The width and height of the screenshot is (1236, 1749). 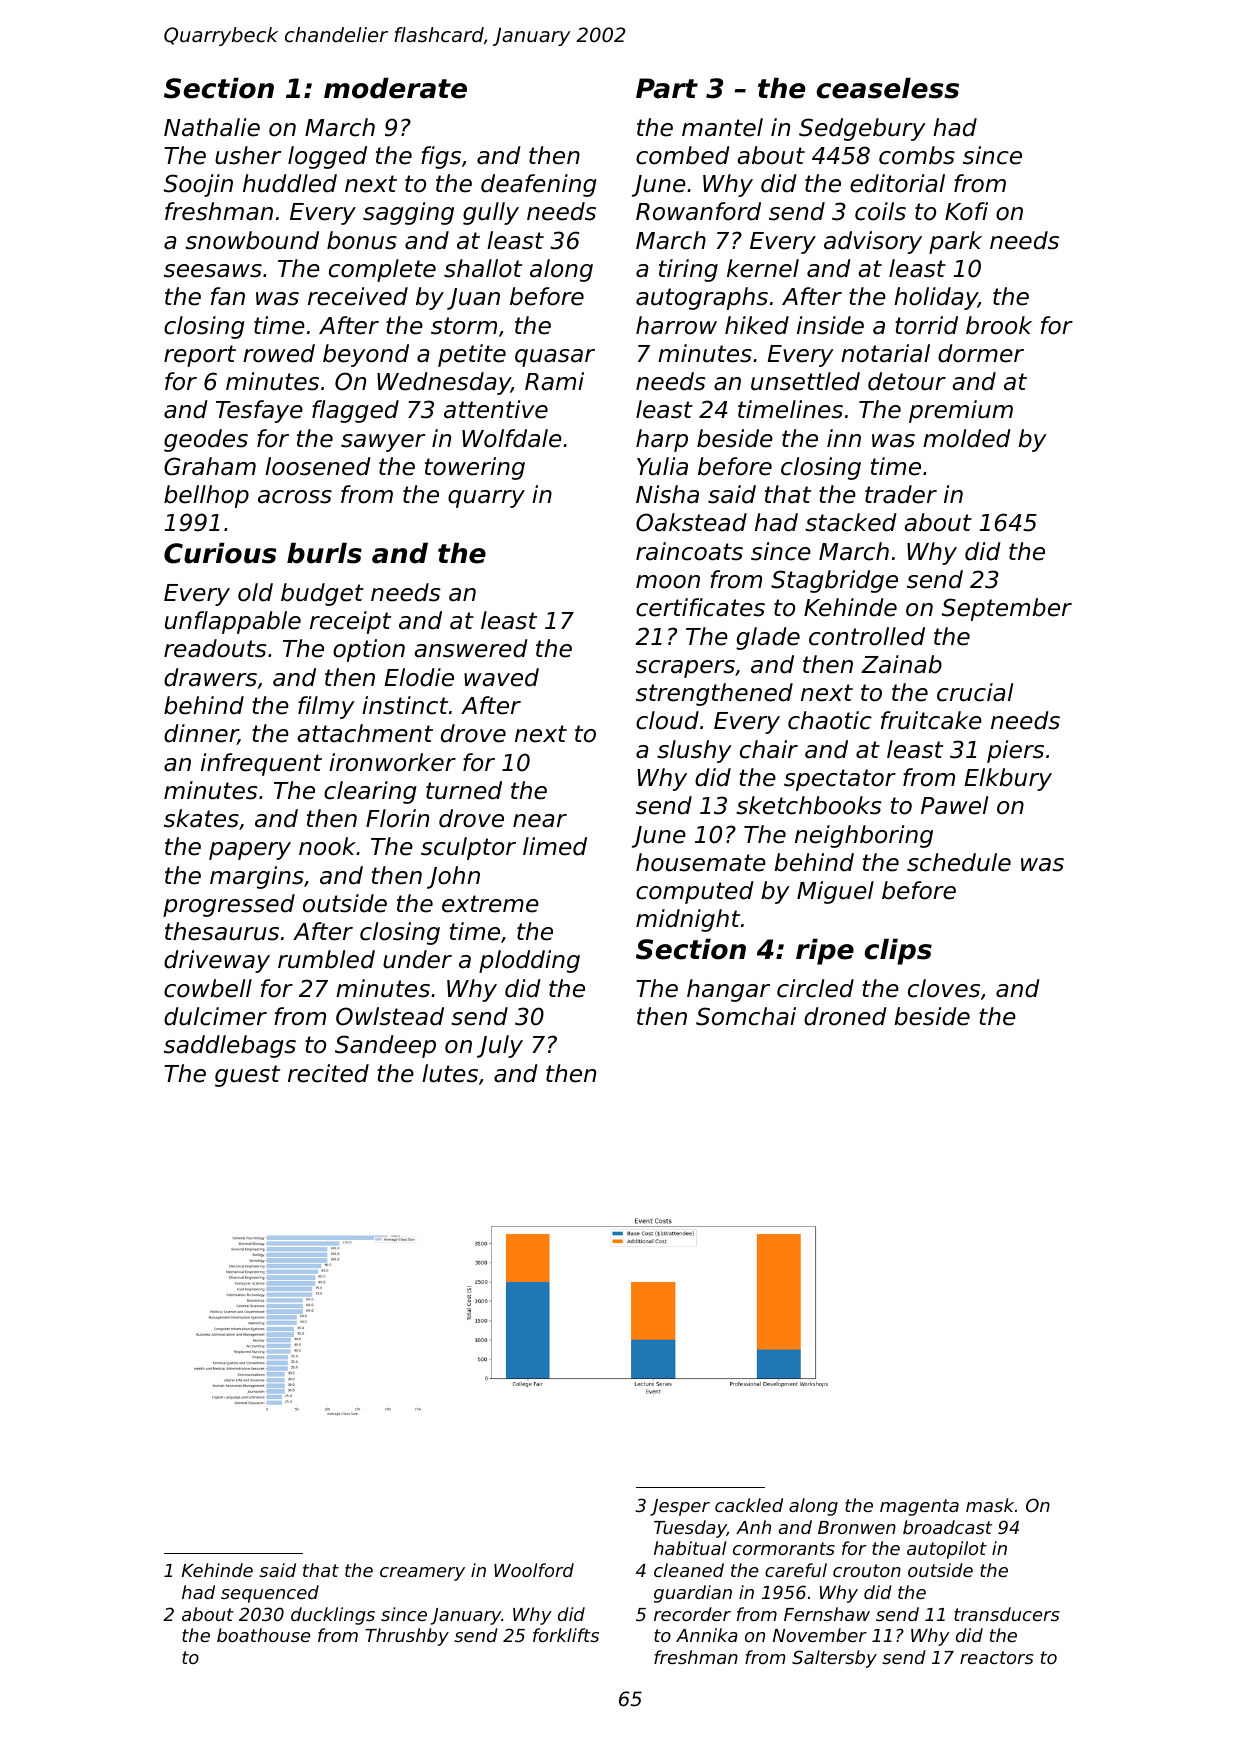 What do you see at coordinates (967, 438) in the screenshot?
I see `molded` at bounding box center [967, 438].
